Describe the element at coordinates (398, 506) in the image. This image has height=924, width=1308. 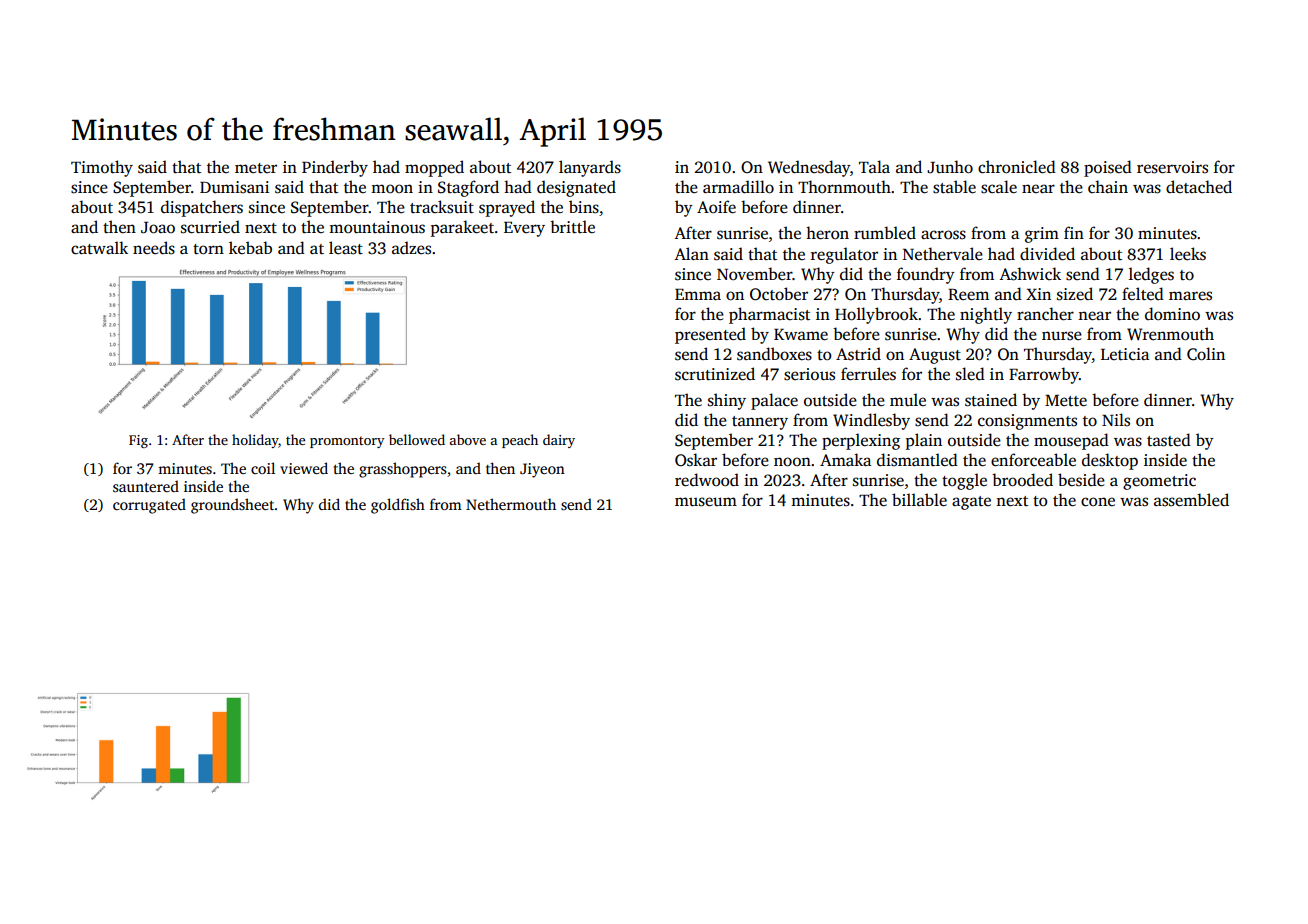
I see `goldfish` at that location.
